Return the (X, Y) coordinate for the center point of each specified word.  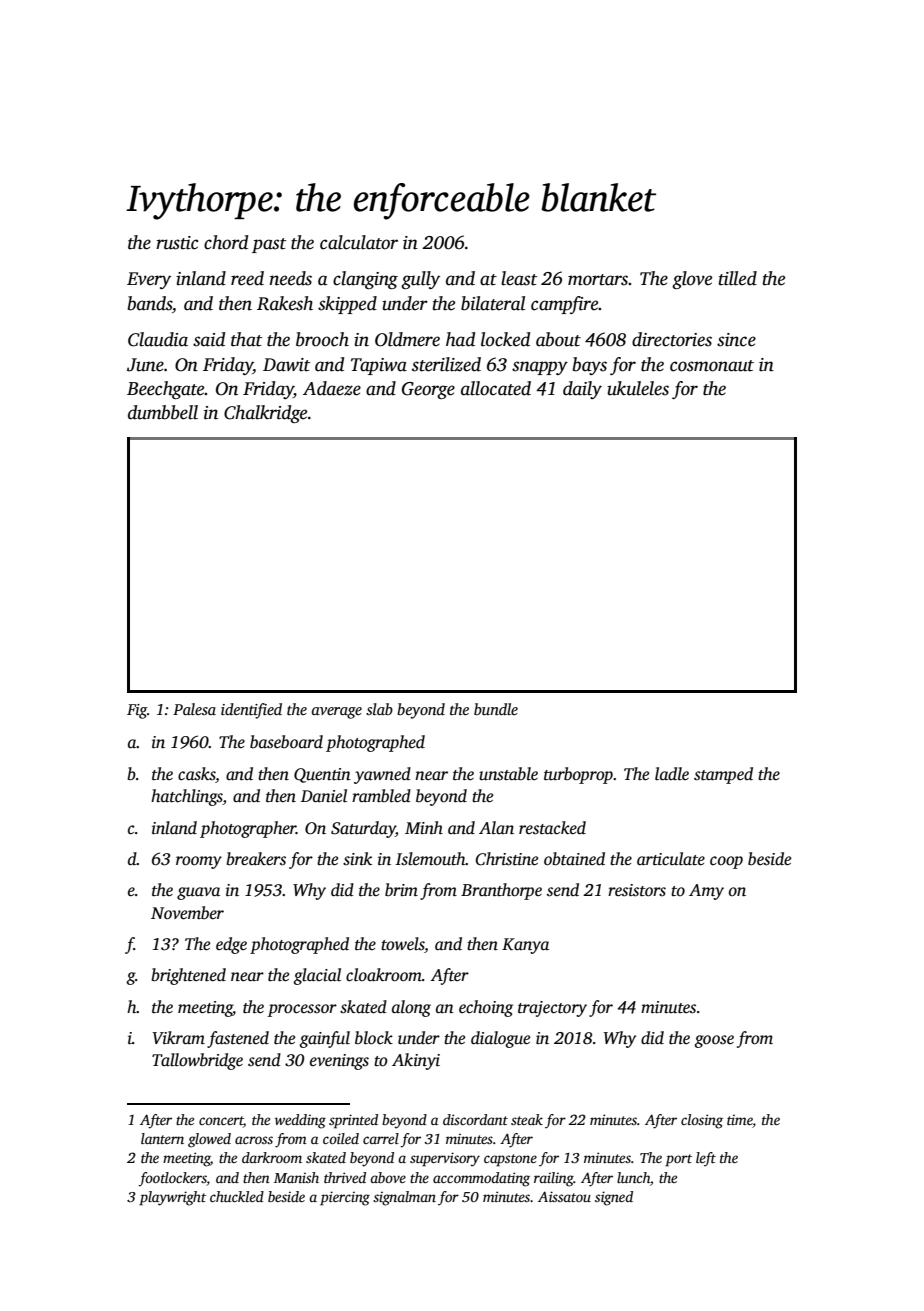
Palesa (194, 709)
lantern (162, 1138)
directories (672, 339)
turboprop (578, 775)
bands (150, 303)
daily (582, 390)
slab (379, 709)
